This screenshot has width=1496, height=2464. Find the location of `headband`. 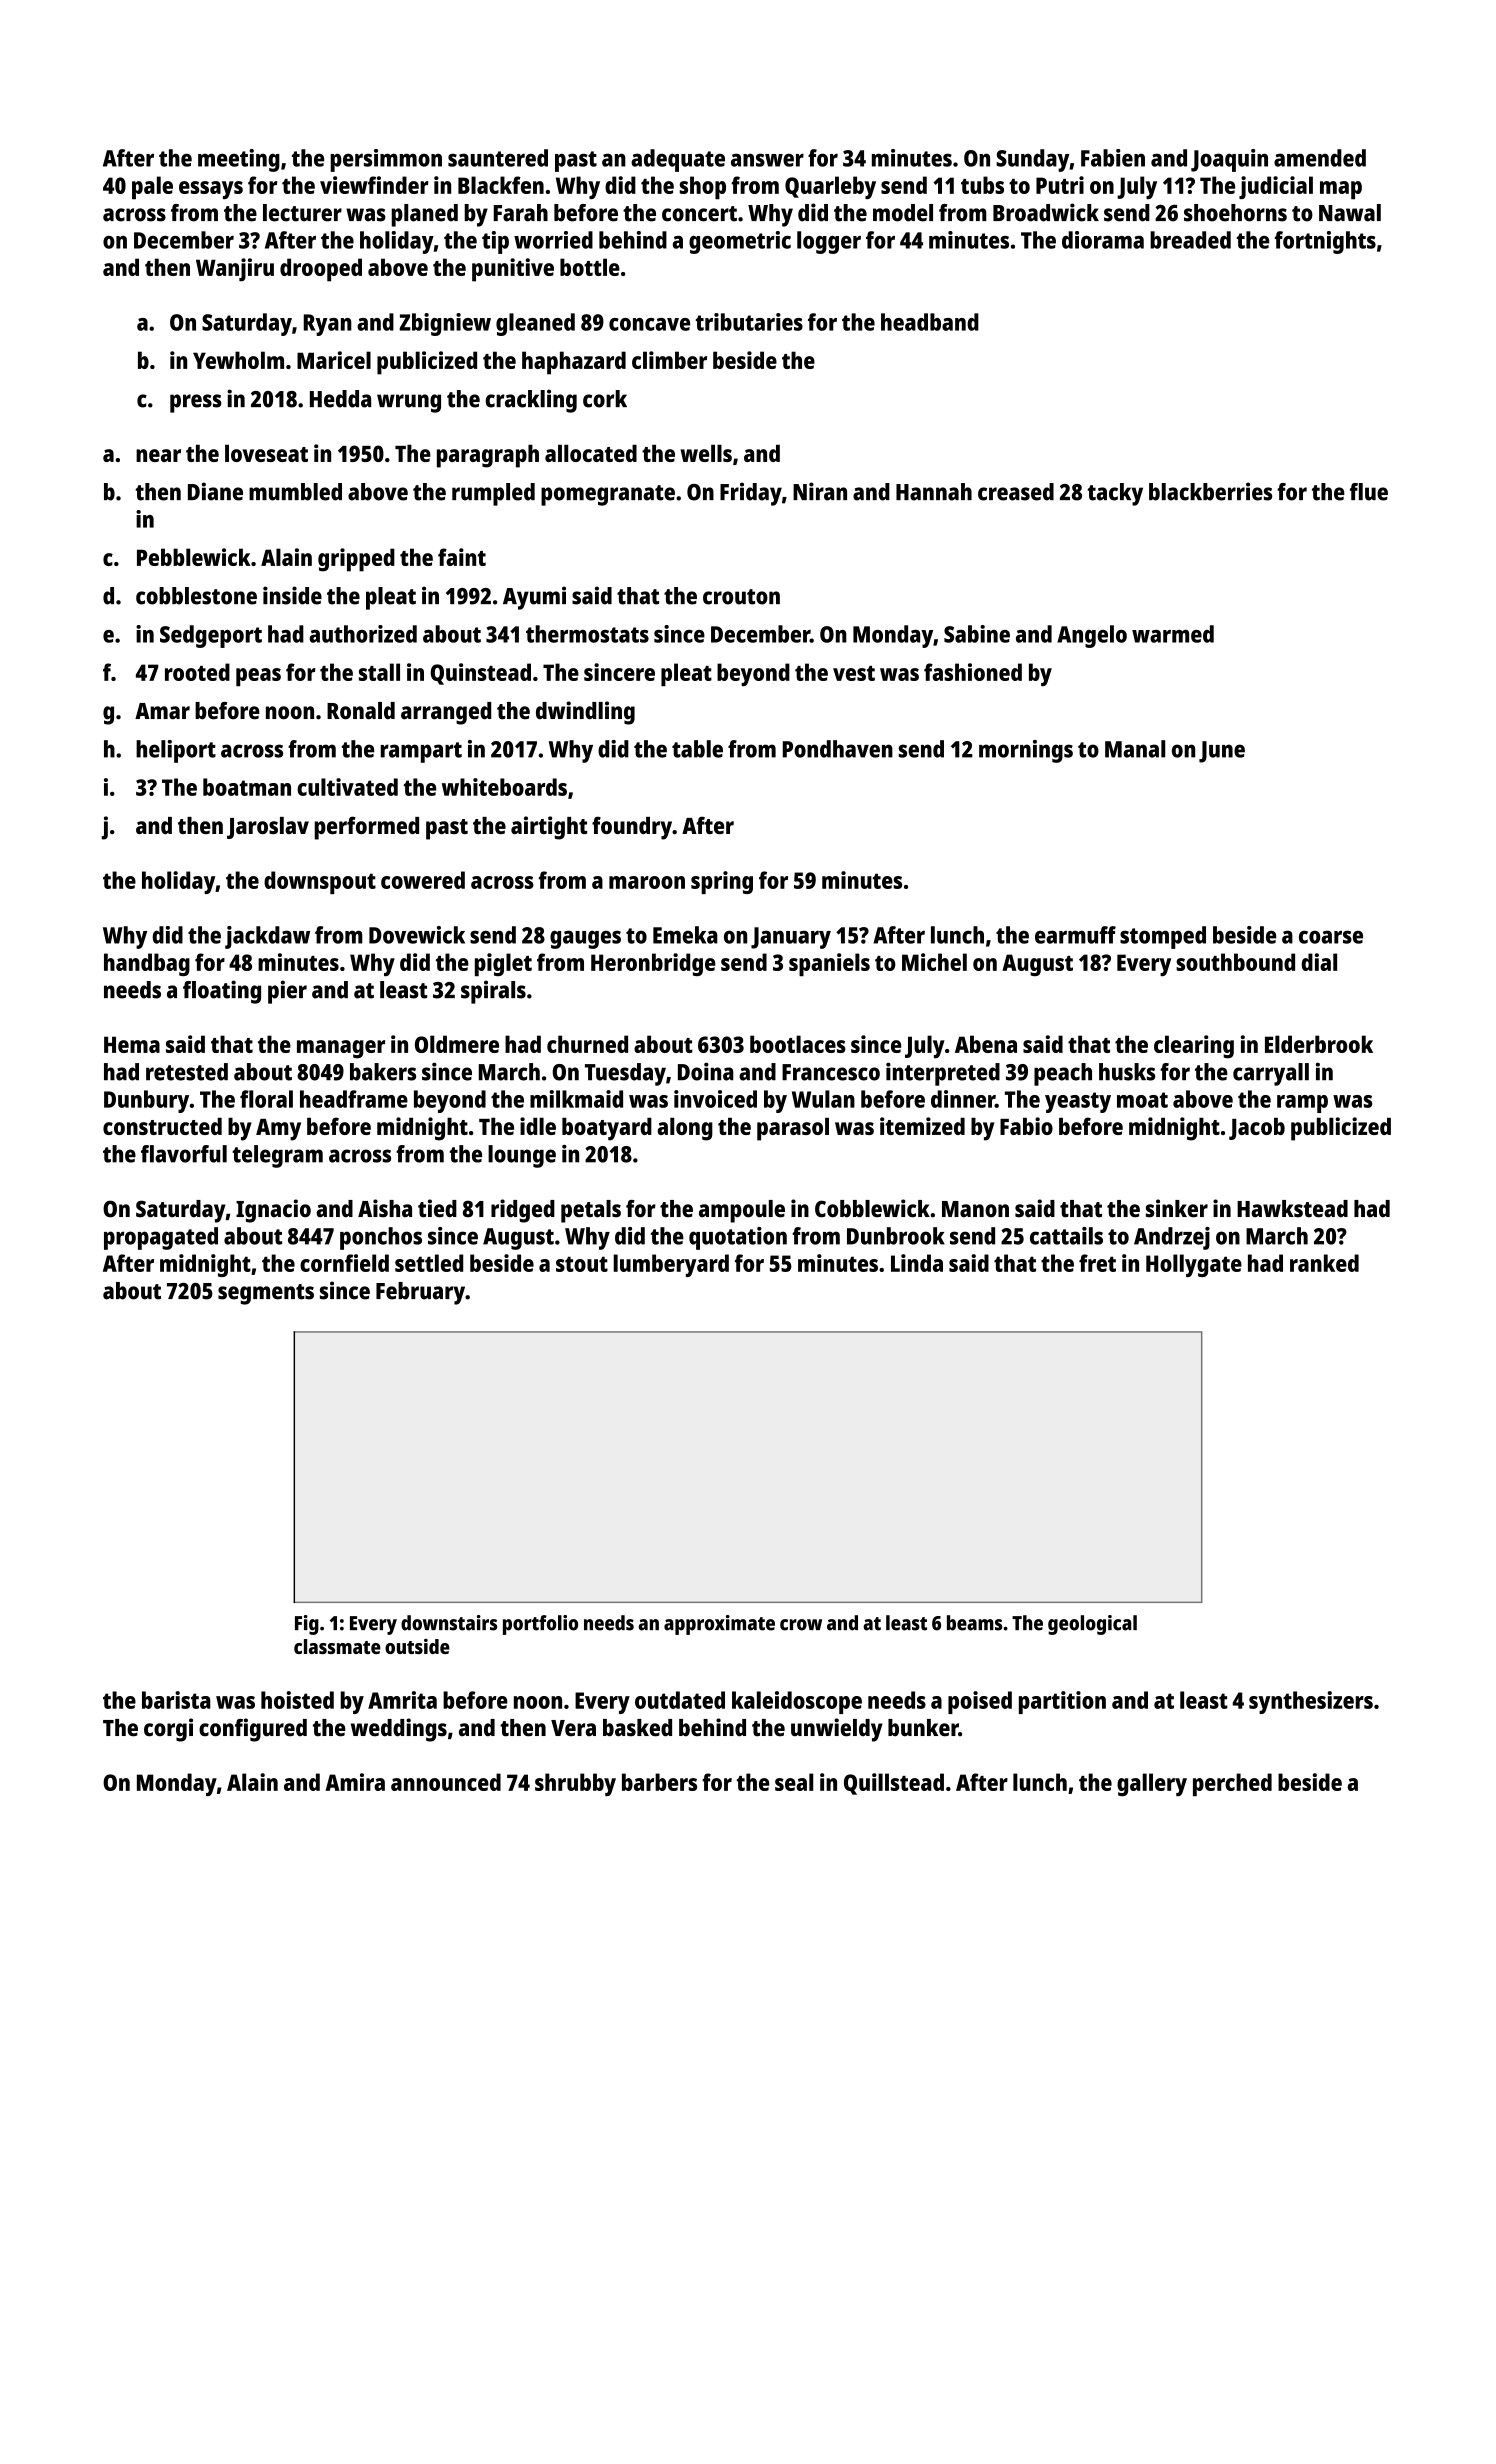

headband is located at coordinates (930, 322).
